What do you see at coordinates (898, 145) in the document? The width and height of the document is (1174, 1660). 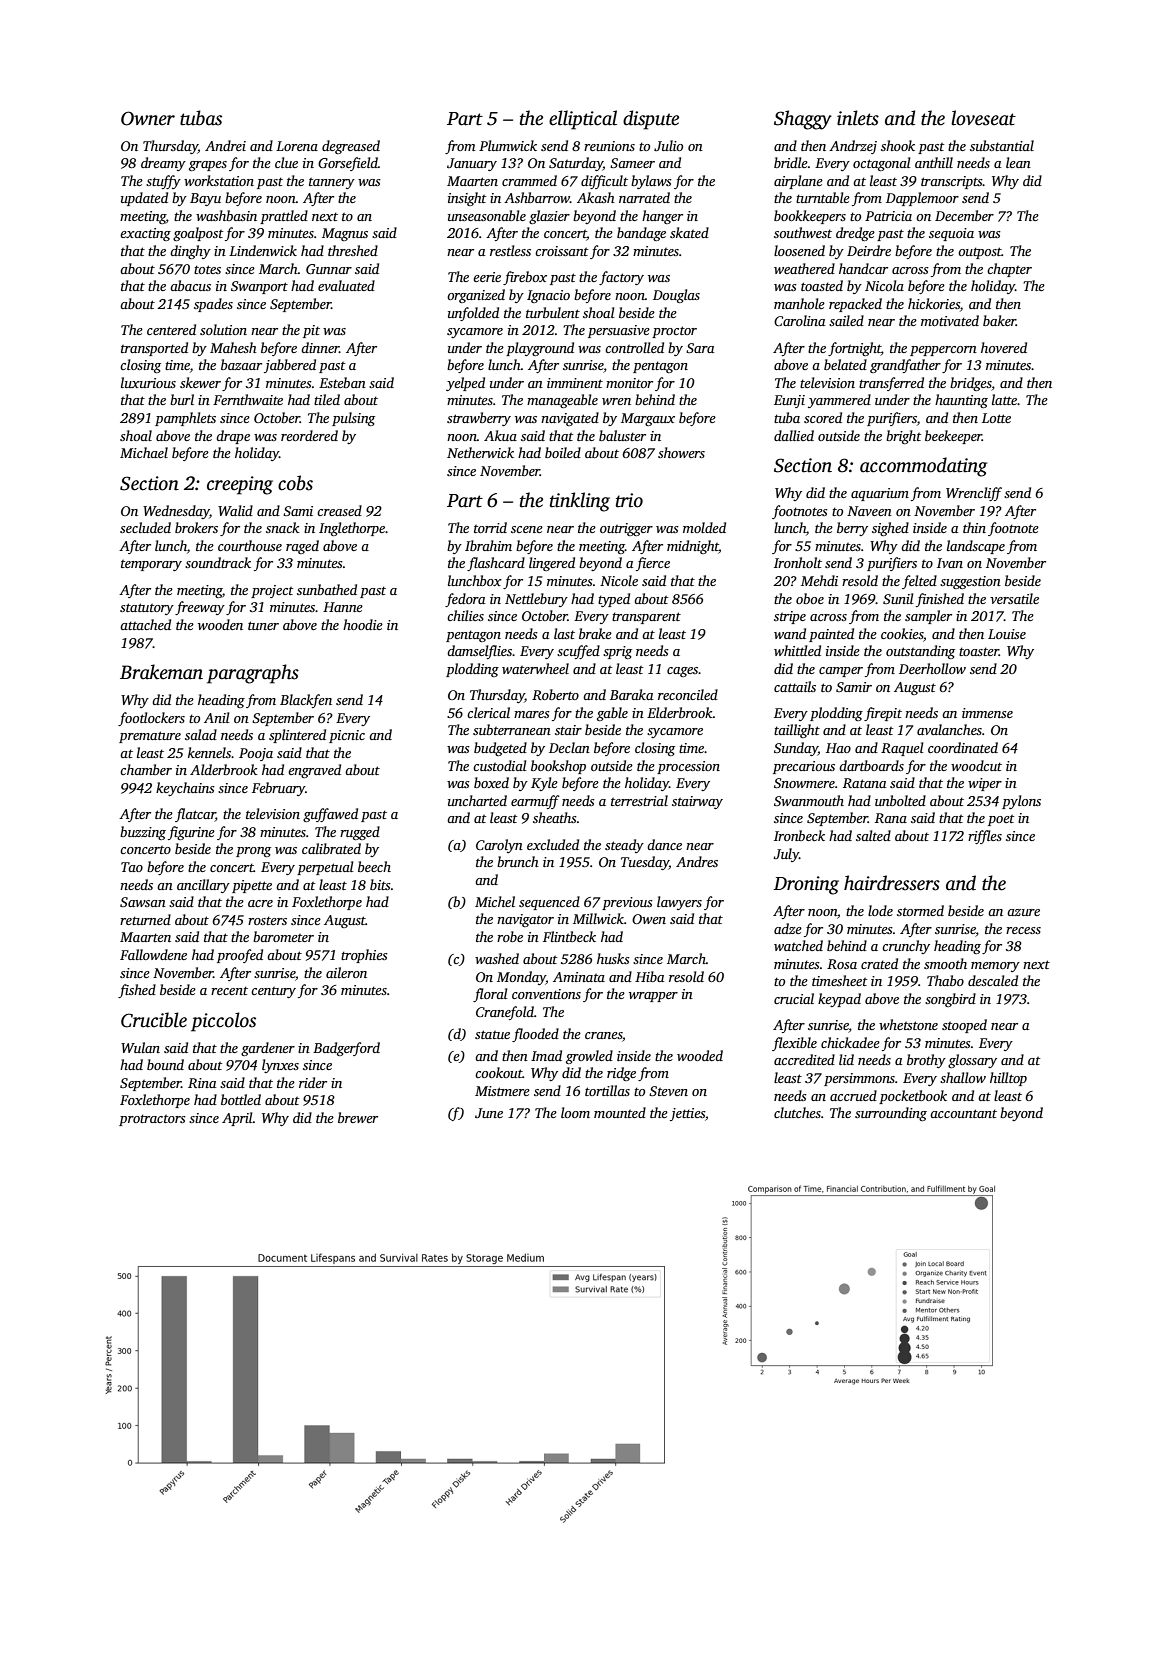 I see `shook` at bounding box center [898, 145].
